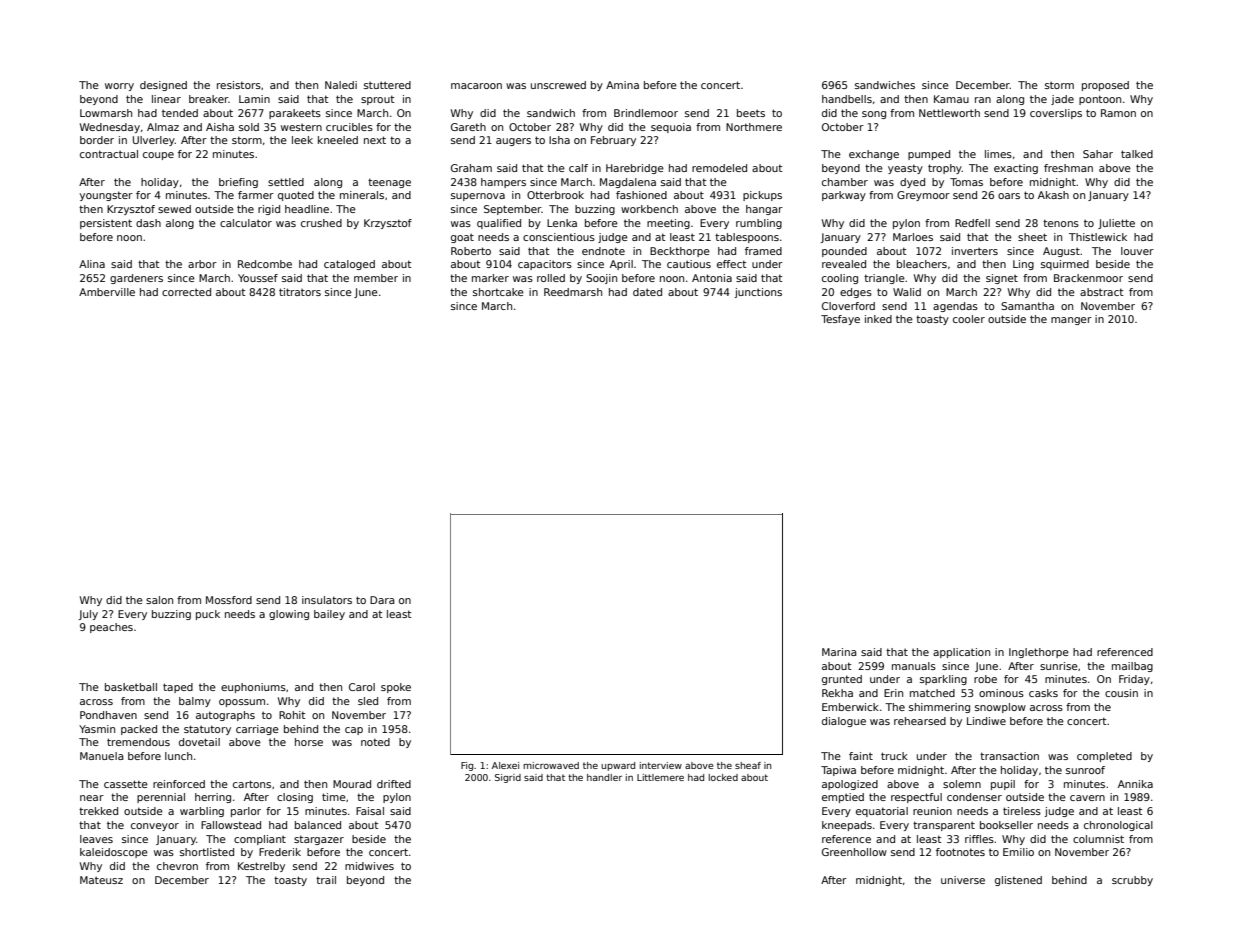 The width and height of the screenshot is (1233, 952). Describe the element at coordinates (951, 99) in the screenshot. I see `Kamau` at that location.
